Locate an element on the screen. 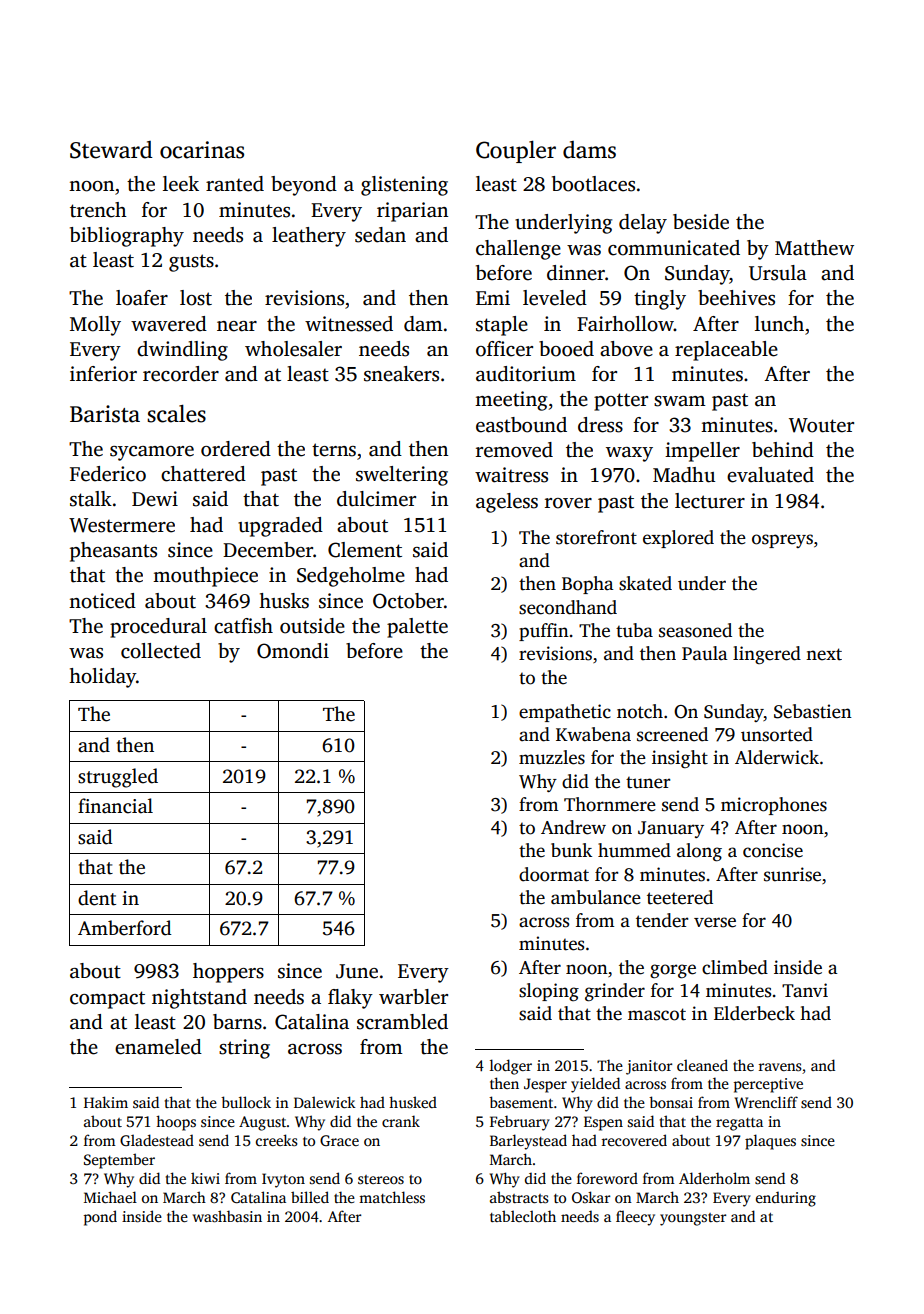 This screenshot has height=1314, width=924. kiwi is located at coordinates (205, 1178).
